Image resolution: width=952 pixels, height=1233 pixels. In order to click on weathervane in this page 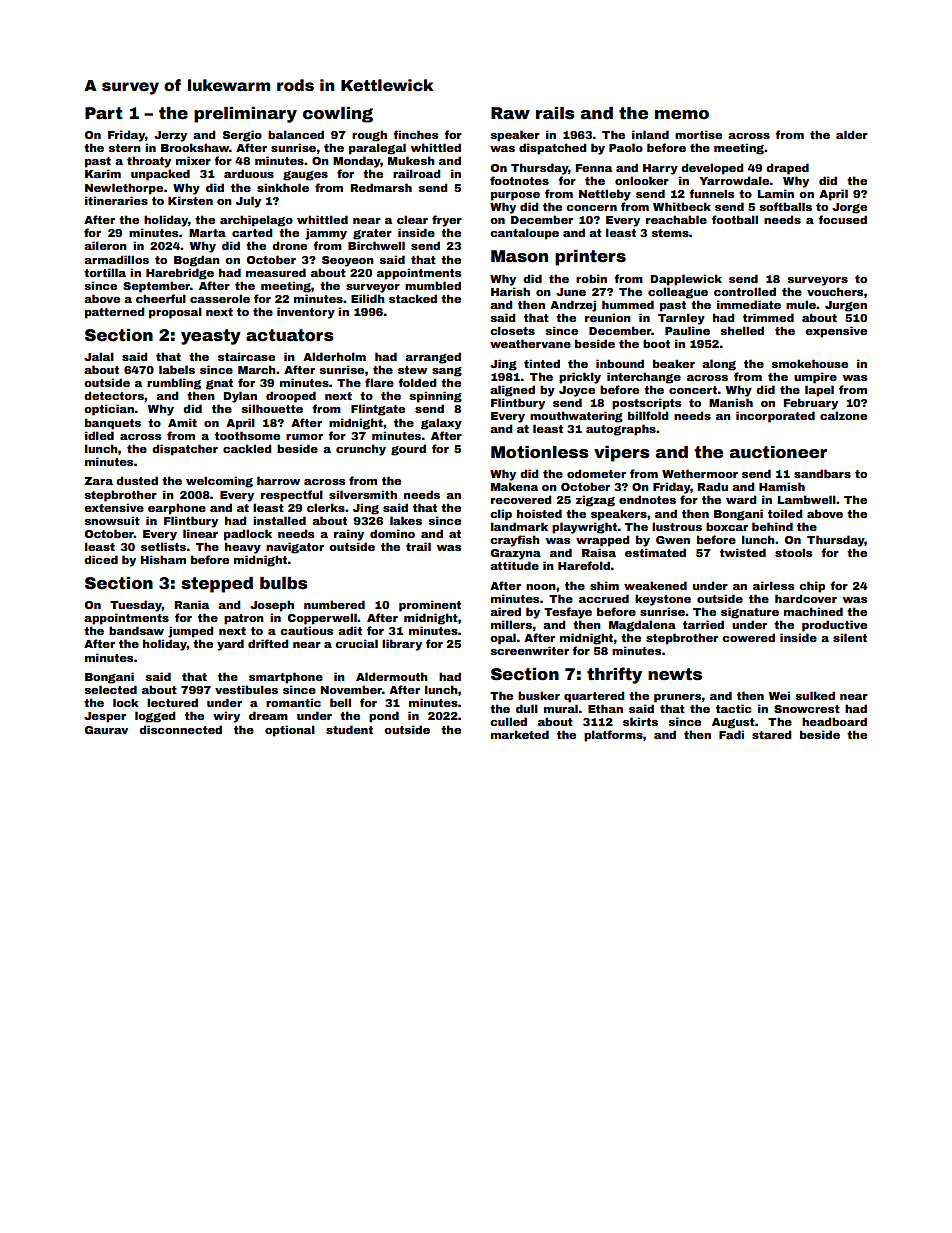, I will do `click(530, 343)`.
